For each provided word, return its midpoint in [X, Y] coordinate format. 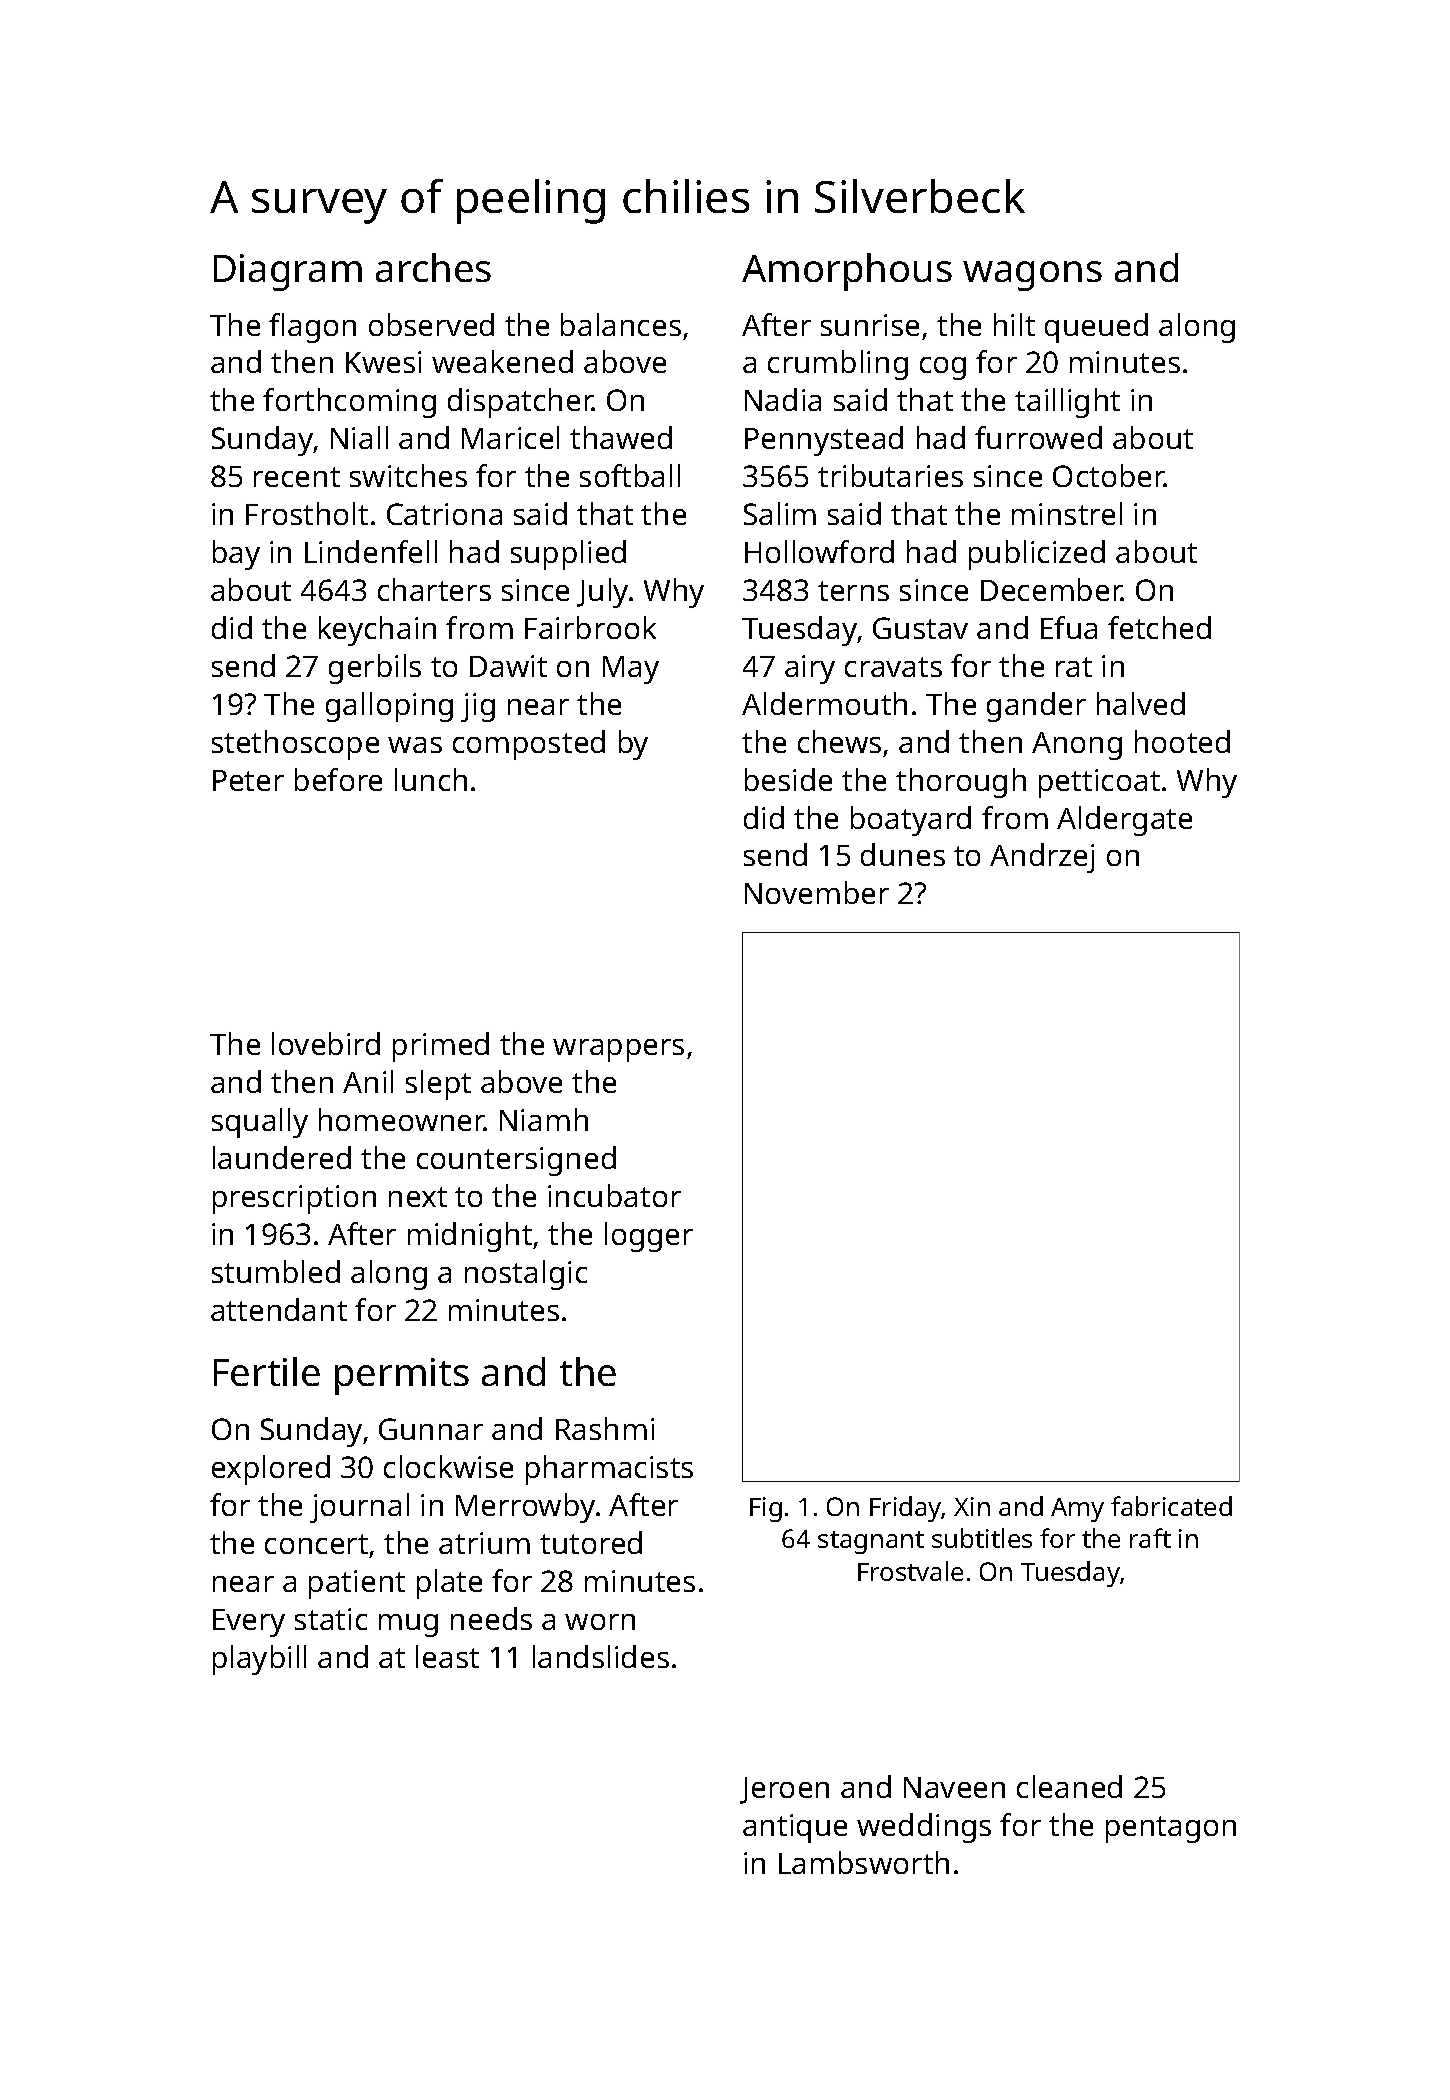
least [447, 1656]
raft [1150, 1538]
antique [795, 1828]
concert [316, 1544]
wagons [1032, 276]
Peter [248, 780]
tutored [591, 1542]
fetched [1159, 627]
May [631, 670]
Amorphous [847, 272]
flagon [312, 328]
